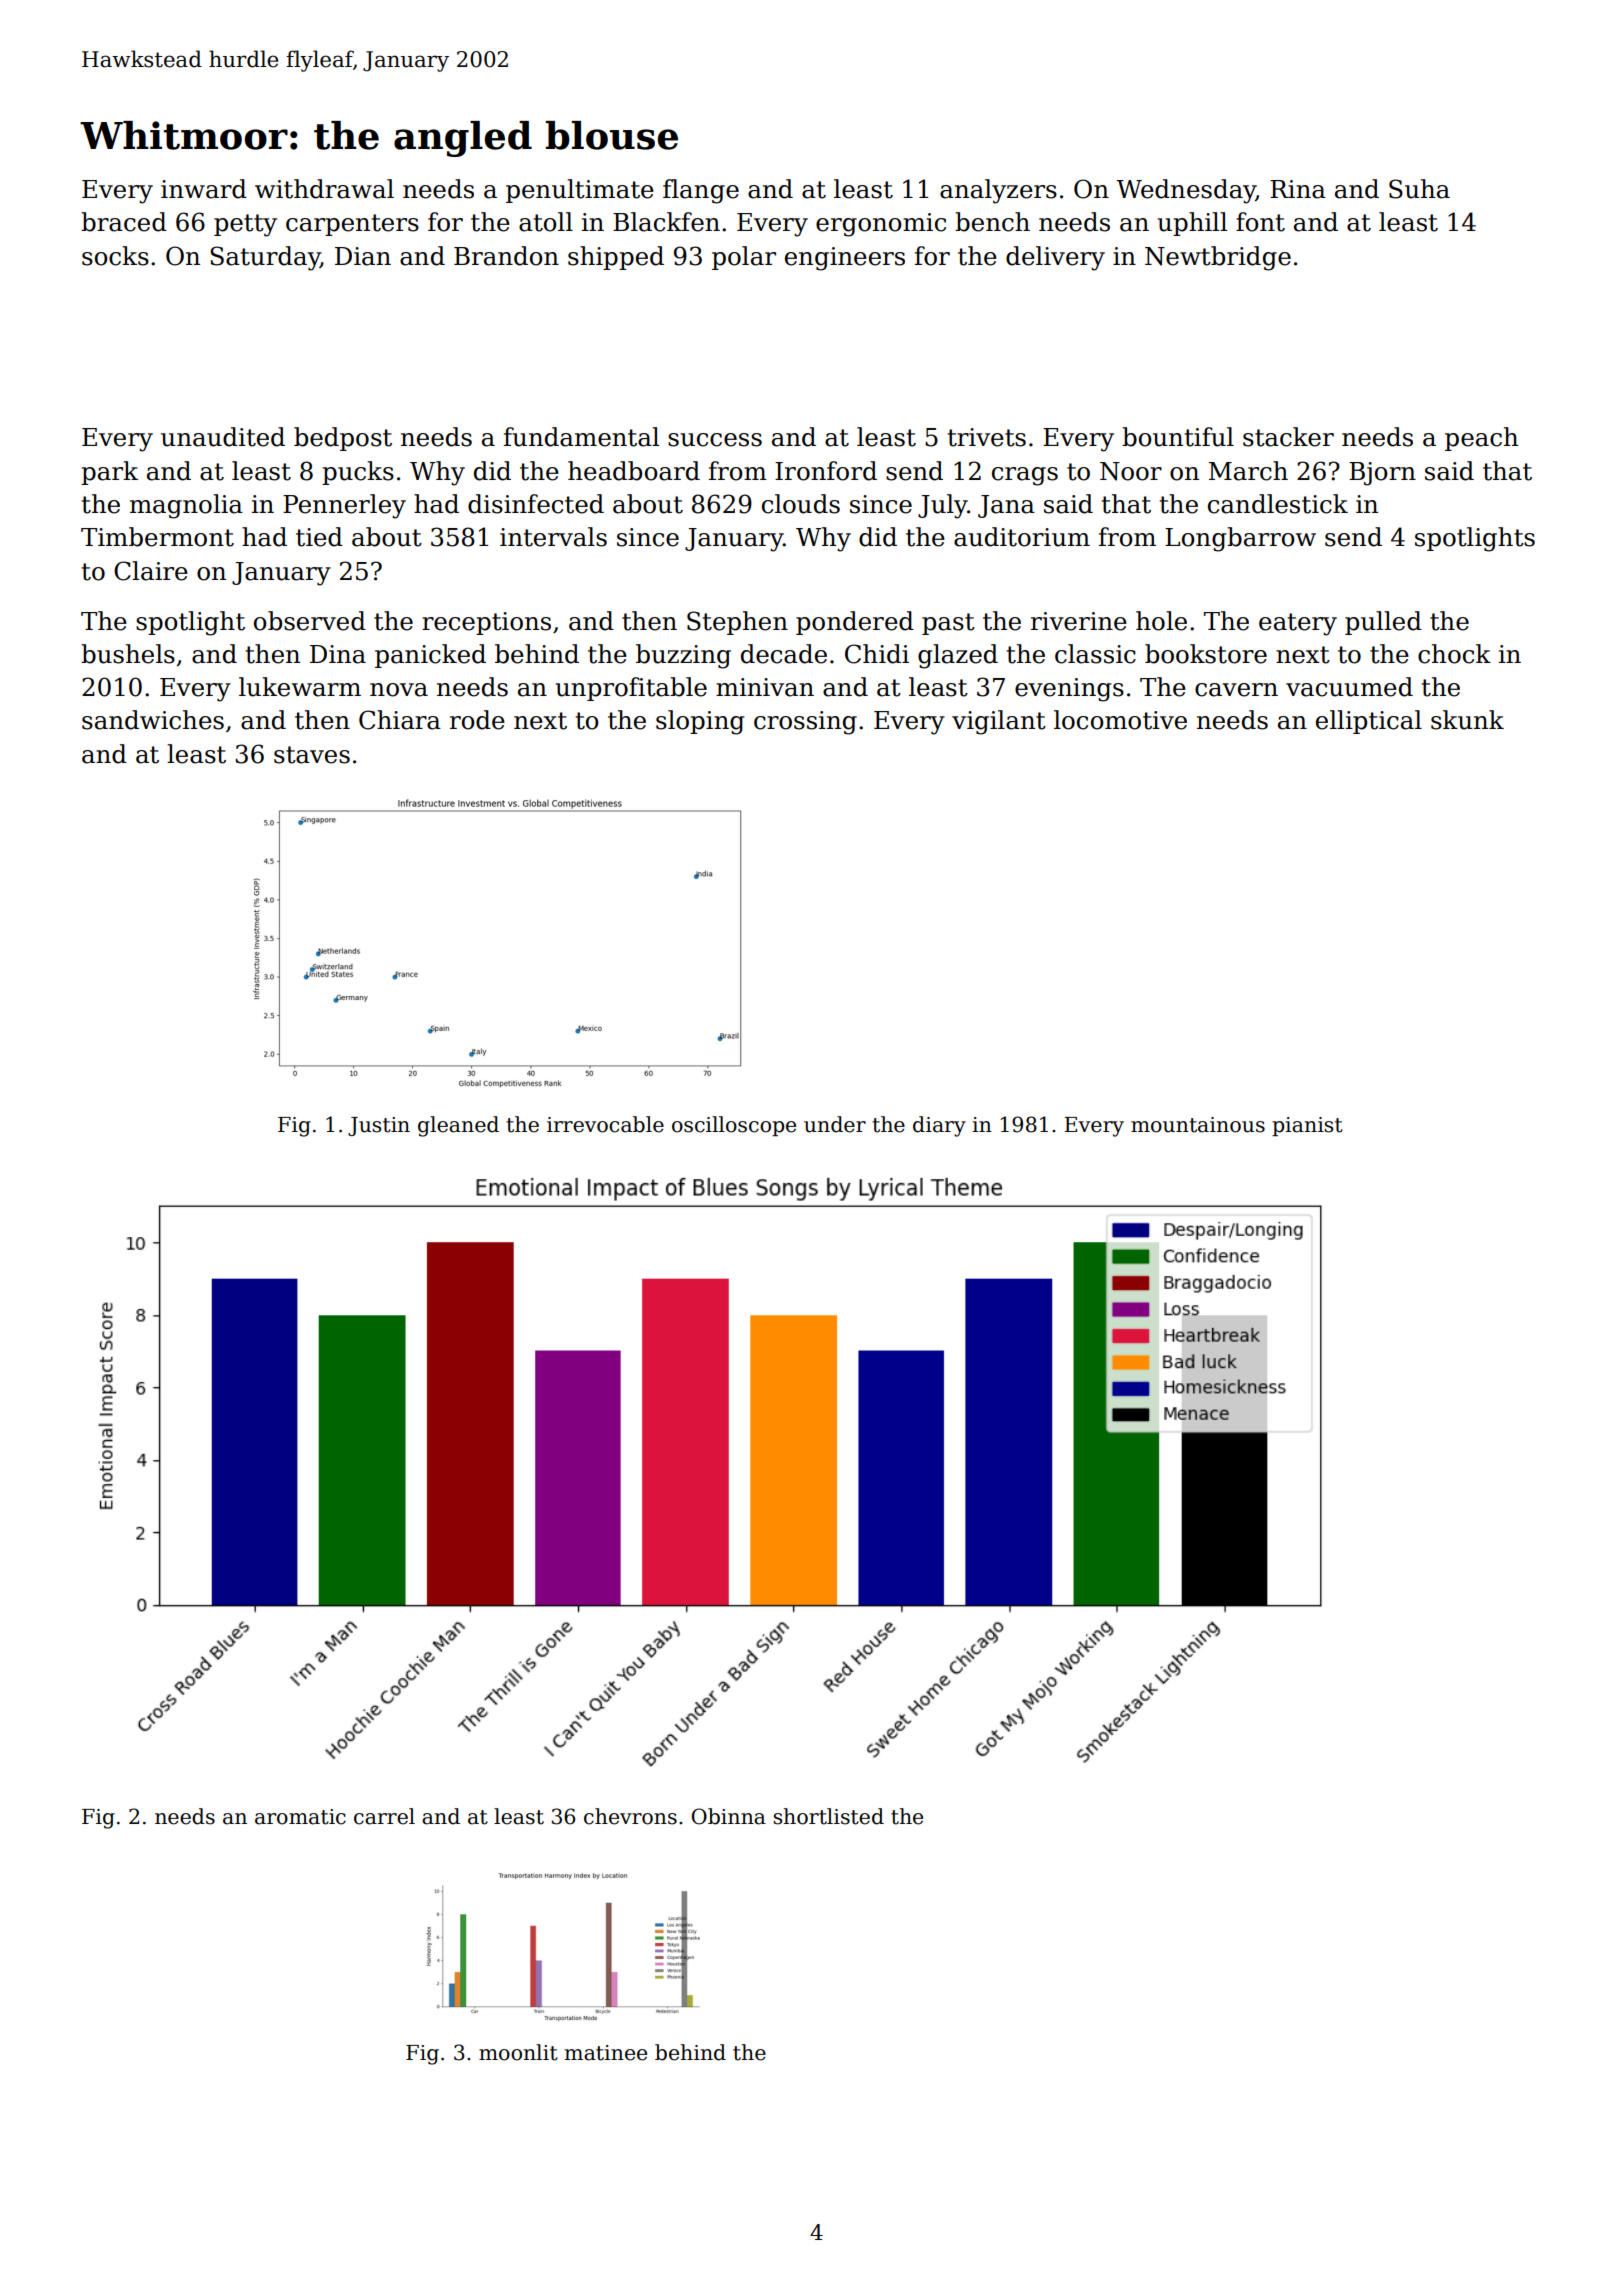 This screenshot has height=2292, width=1620. Describe the element at coordinates (1298, 189) in the screenshot. I see `Rina` at that location.
